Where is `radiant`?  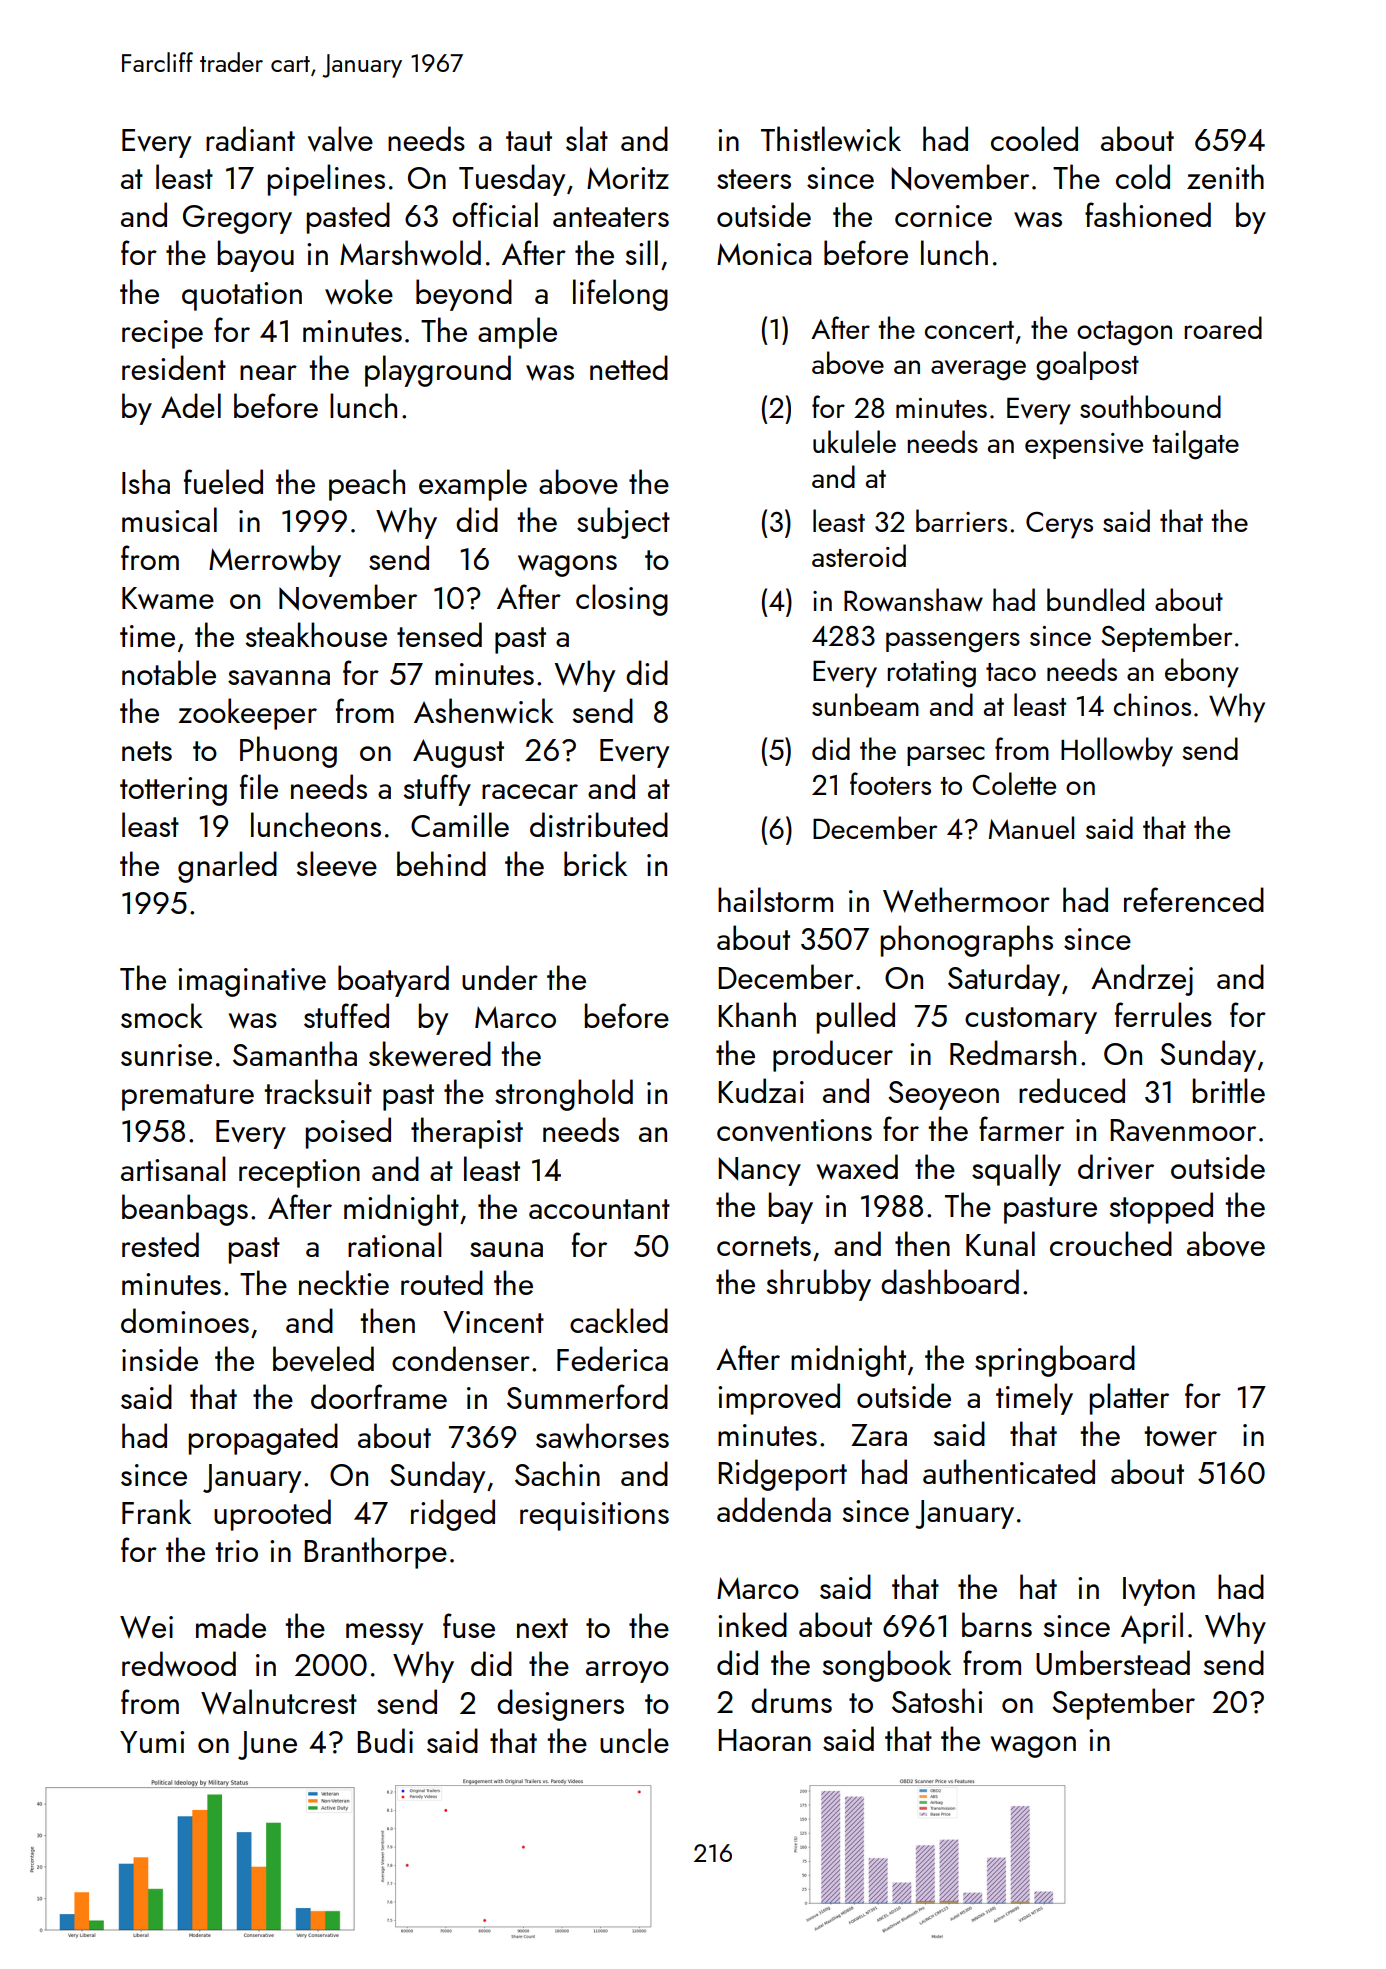 radiant is located at coordinates (250, 138).
